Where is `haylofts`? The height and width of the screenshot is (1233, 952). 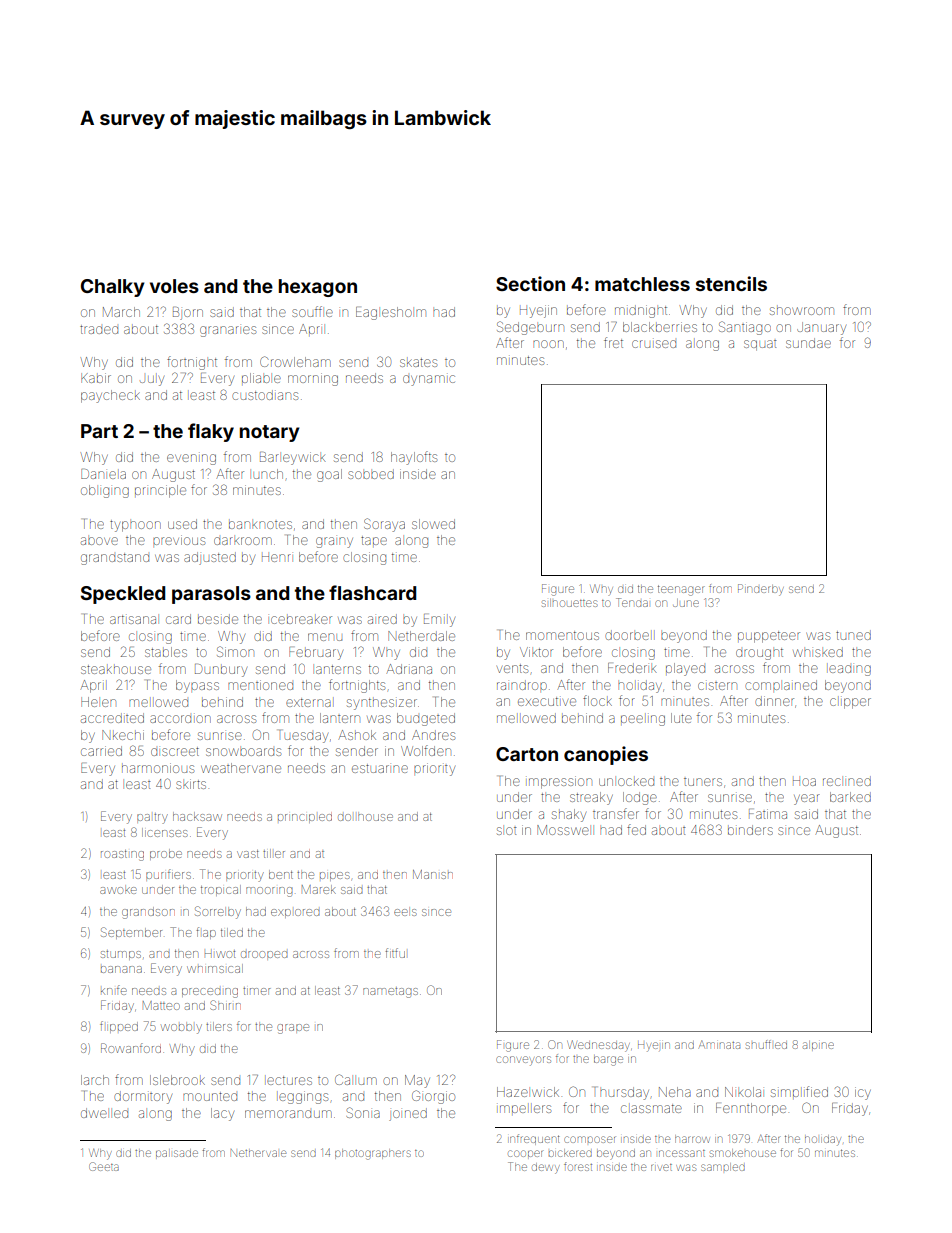 haylofts is located at coordinates (414, 458).
